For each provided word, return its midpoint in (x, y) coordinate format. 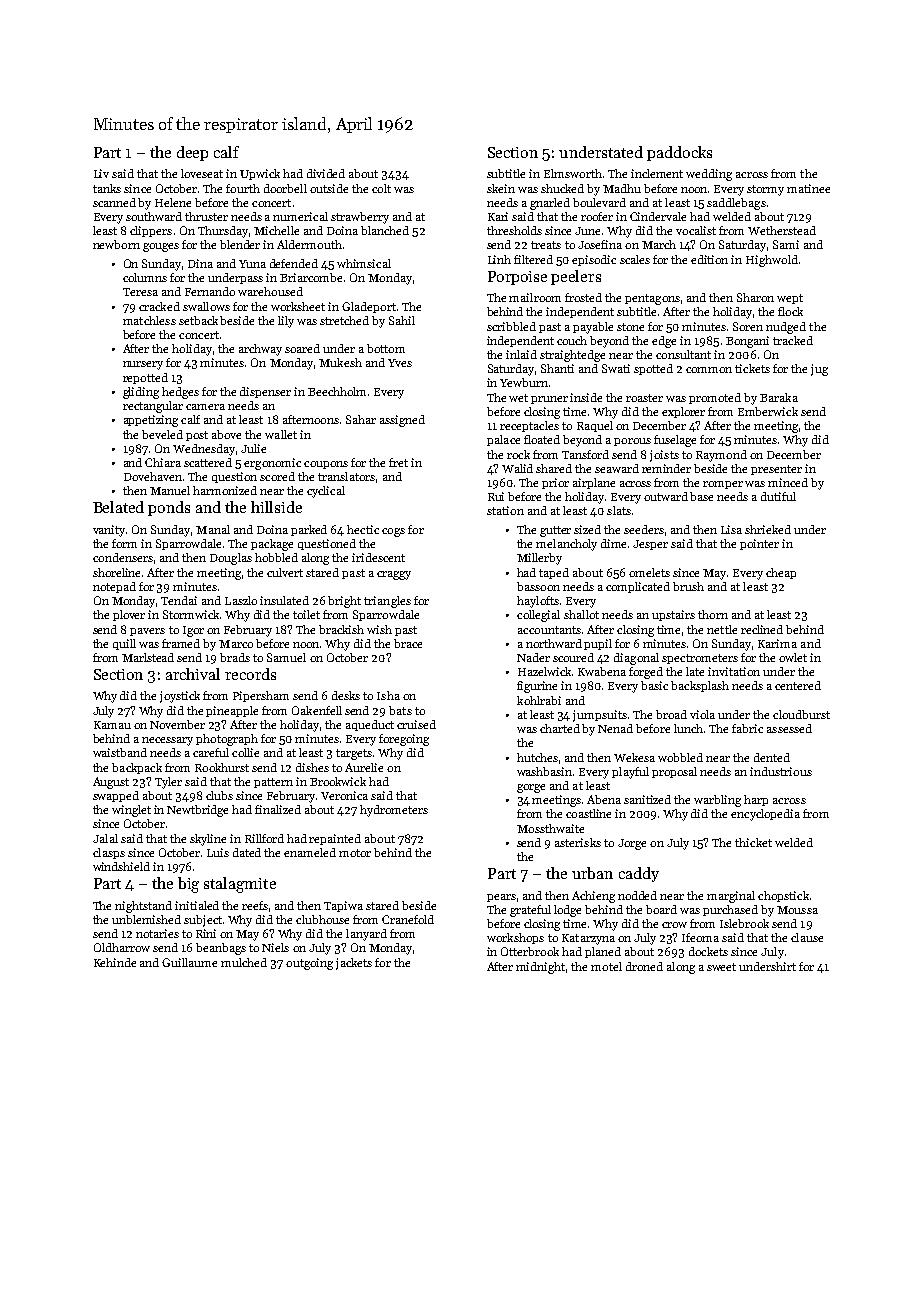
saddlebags (736, 204)
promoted (715, 398)
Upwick (260, 174)
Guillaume (189, 962)
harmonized (225, 490)
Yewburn (524, 382)
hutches (537, 757)
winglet (131, 811)
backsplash (700, 686)
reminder (666, 468)
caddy (639, 874)
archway (260, 350)
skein (501, 188)
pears (501, 898)
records (250, 674)
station (505, 510)
